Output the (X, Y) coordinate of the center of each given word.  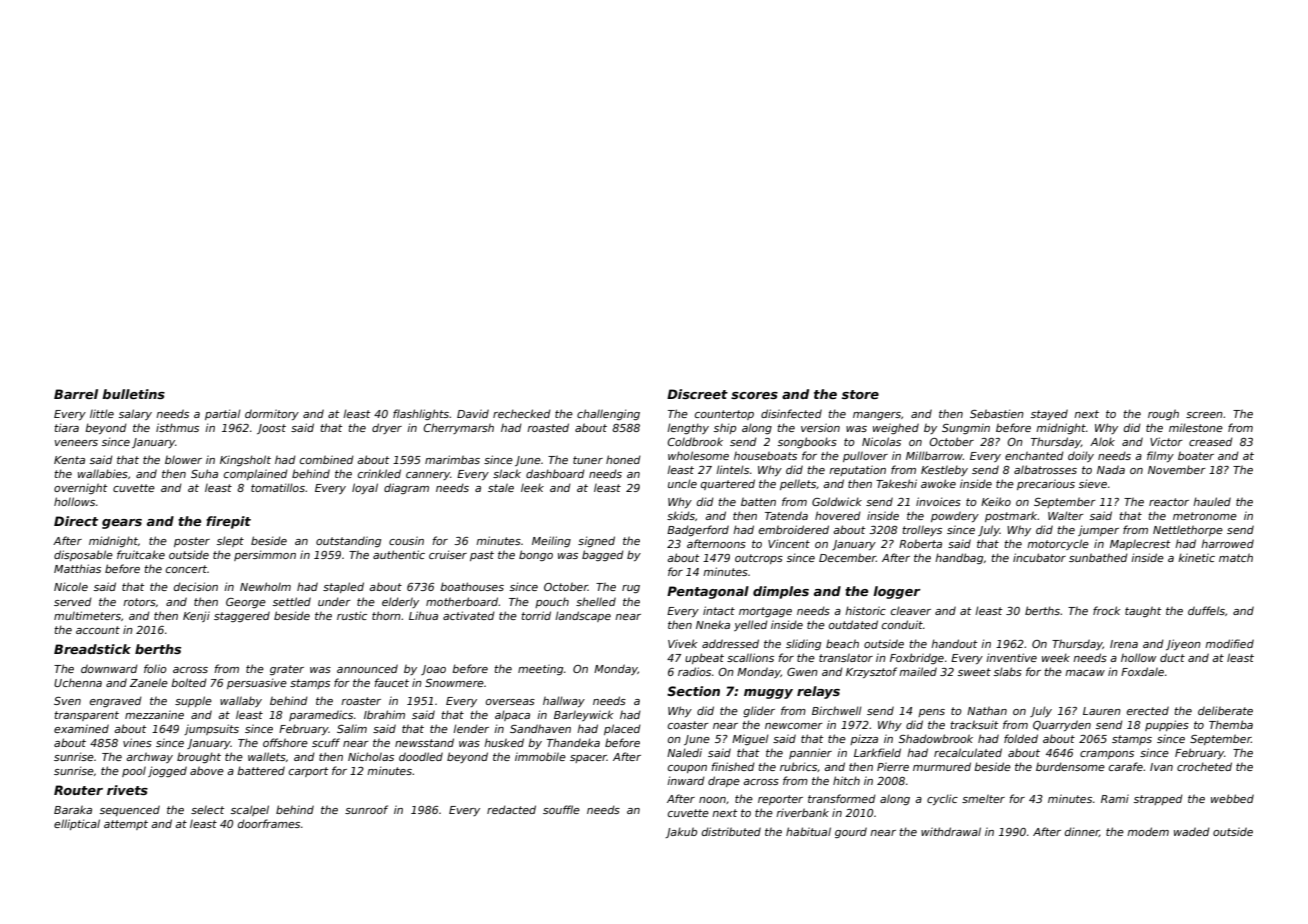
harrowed (1227, 543)
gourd (851, 832)
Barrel (76, 394)
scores (754, 395)
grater (287, 670)
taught (1143, 611)
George (246, 603)
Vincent (789, 543)
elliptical (77, 824)
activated (469, 615)
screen (1204, 415)
